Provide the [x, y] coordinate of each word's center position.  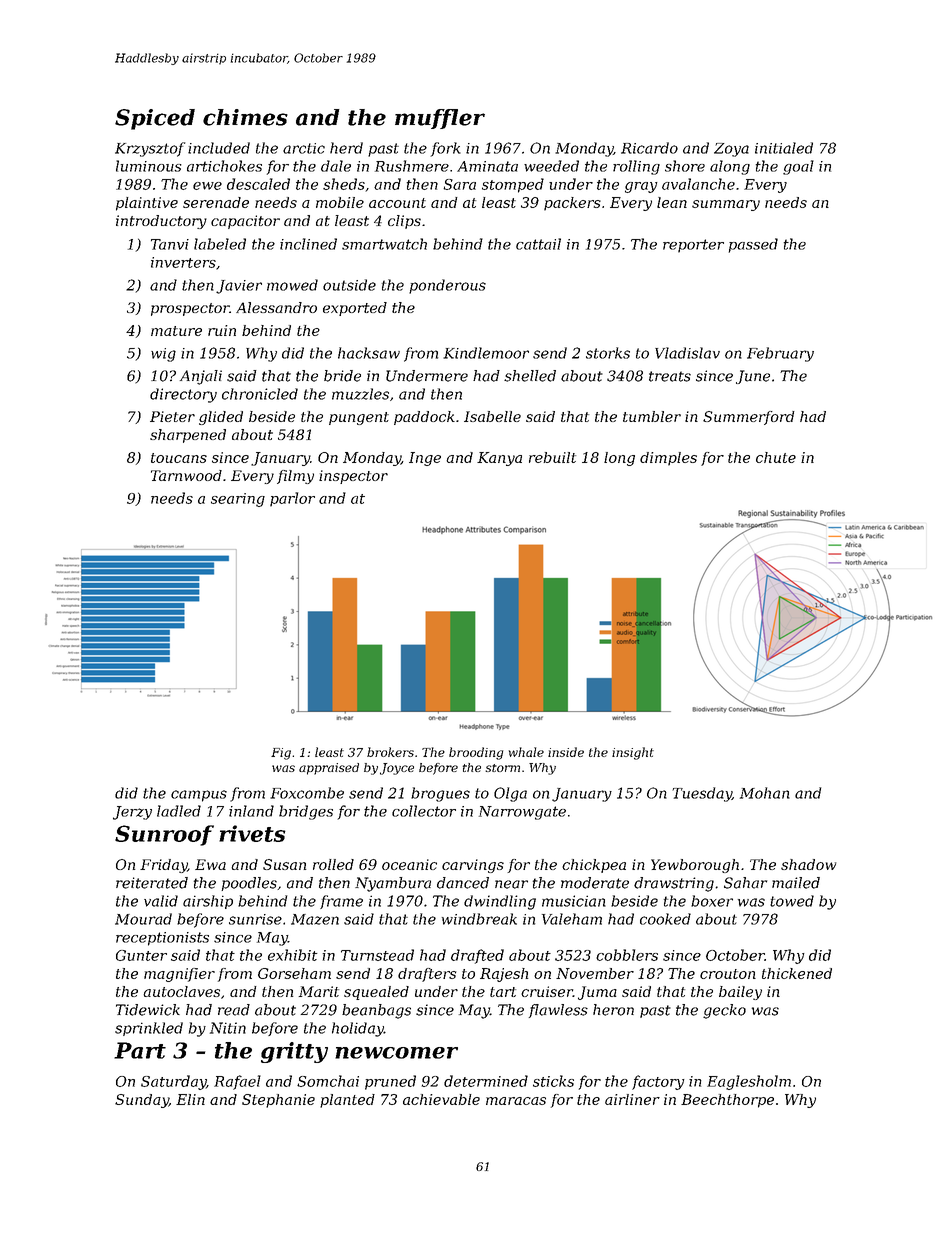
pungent [359, 418]
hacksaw [369, 353]
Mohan [765, 793]
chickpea [594, 866]
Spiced [155, 119]
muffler [440, 119]
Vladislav [687, 353]
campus [199, 796]
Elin [190, 1099]
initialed [784, 148]
